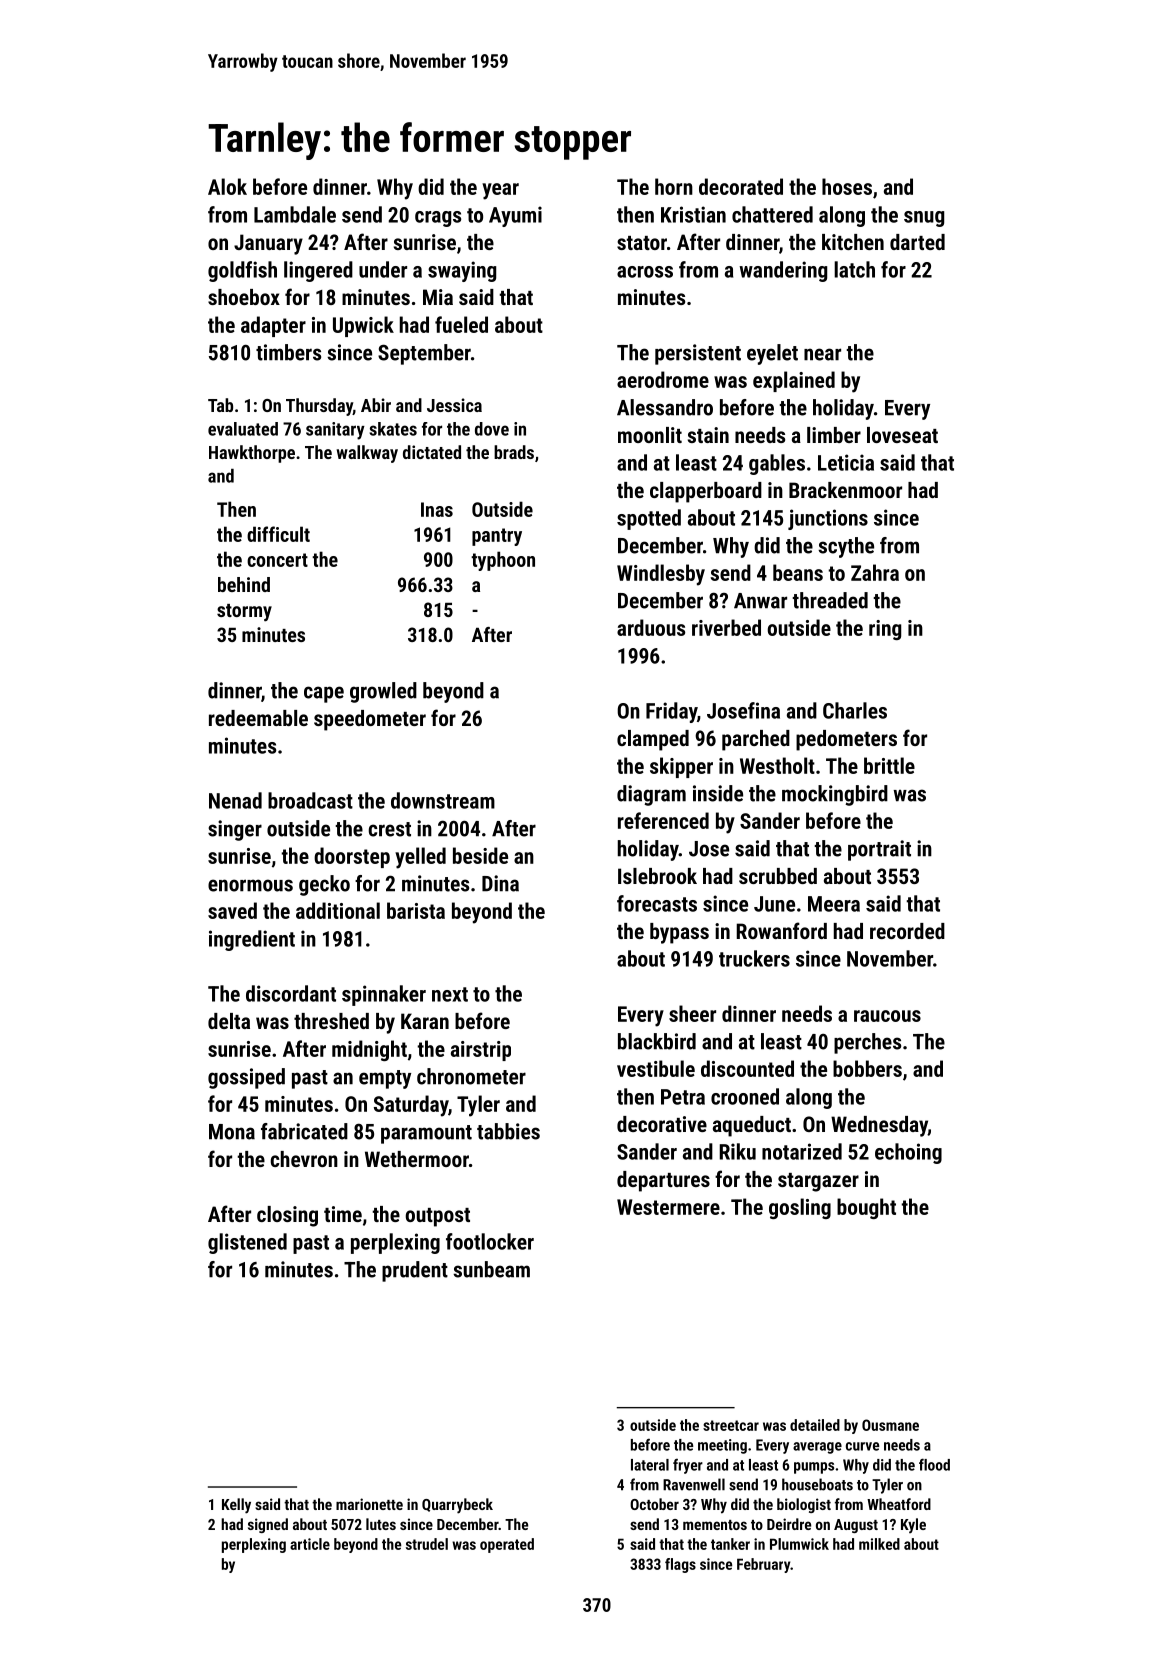 The width and height of the screenshot is (1165, 1654). Describe the element at coordinates (671, 712) in the screenshot. I see `Friday` at that location.
